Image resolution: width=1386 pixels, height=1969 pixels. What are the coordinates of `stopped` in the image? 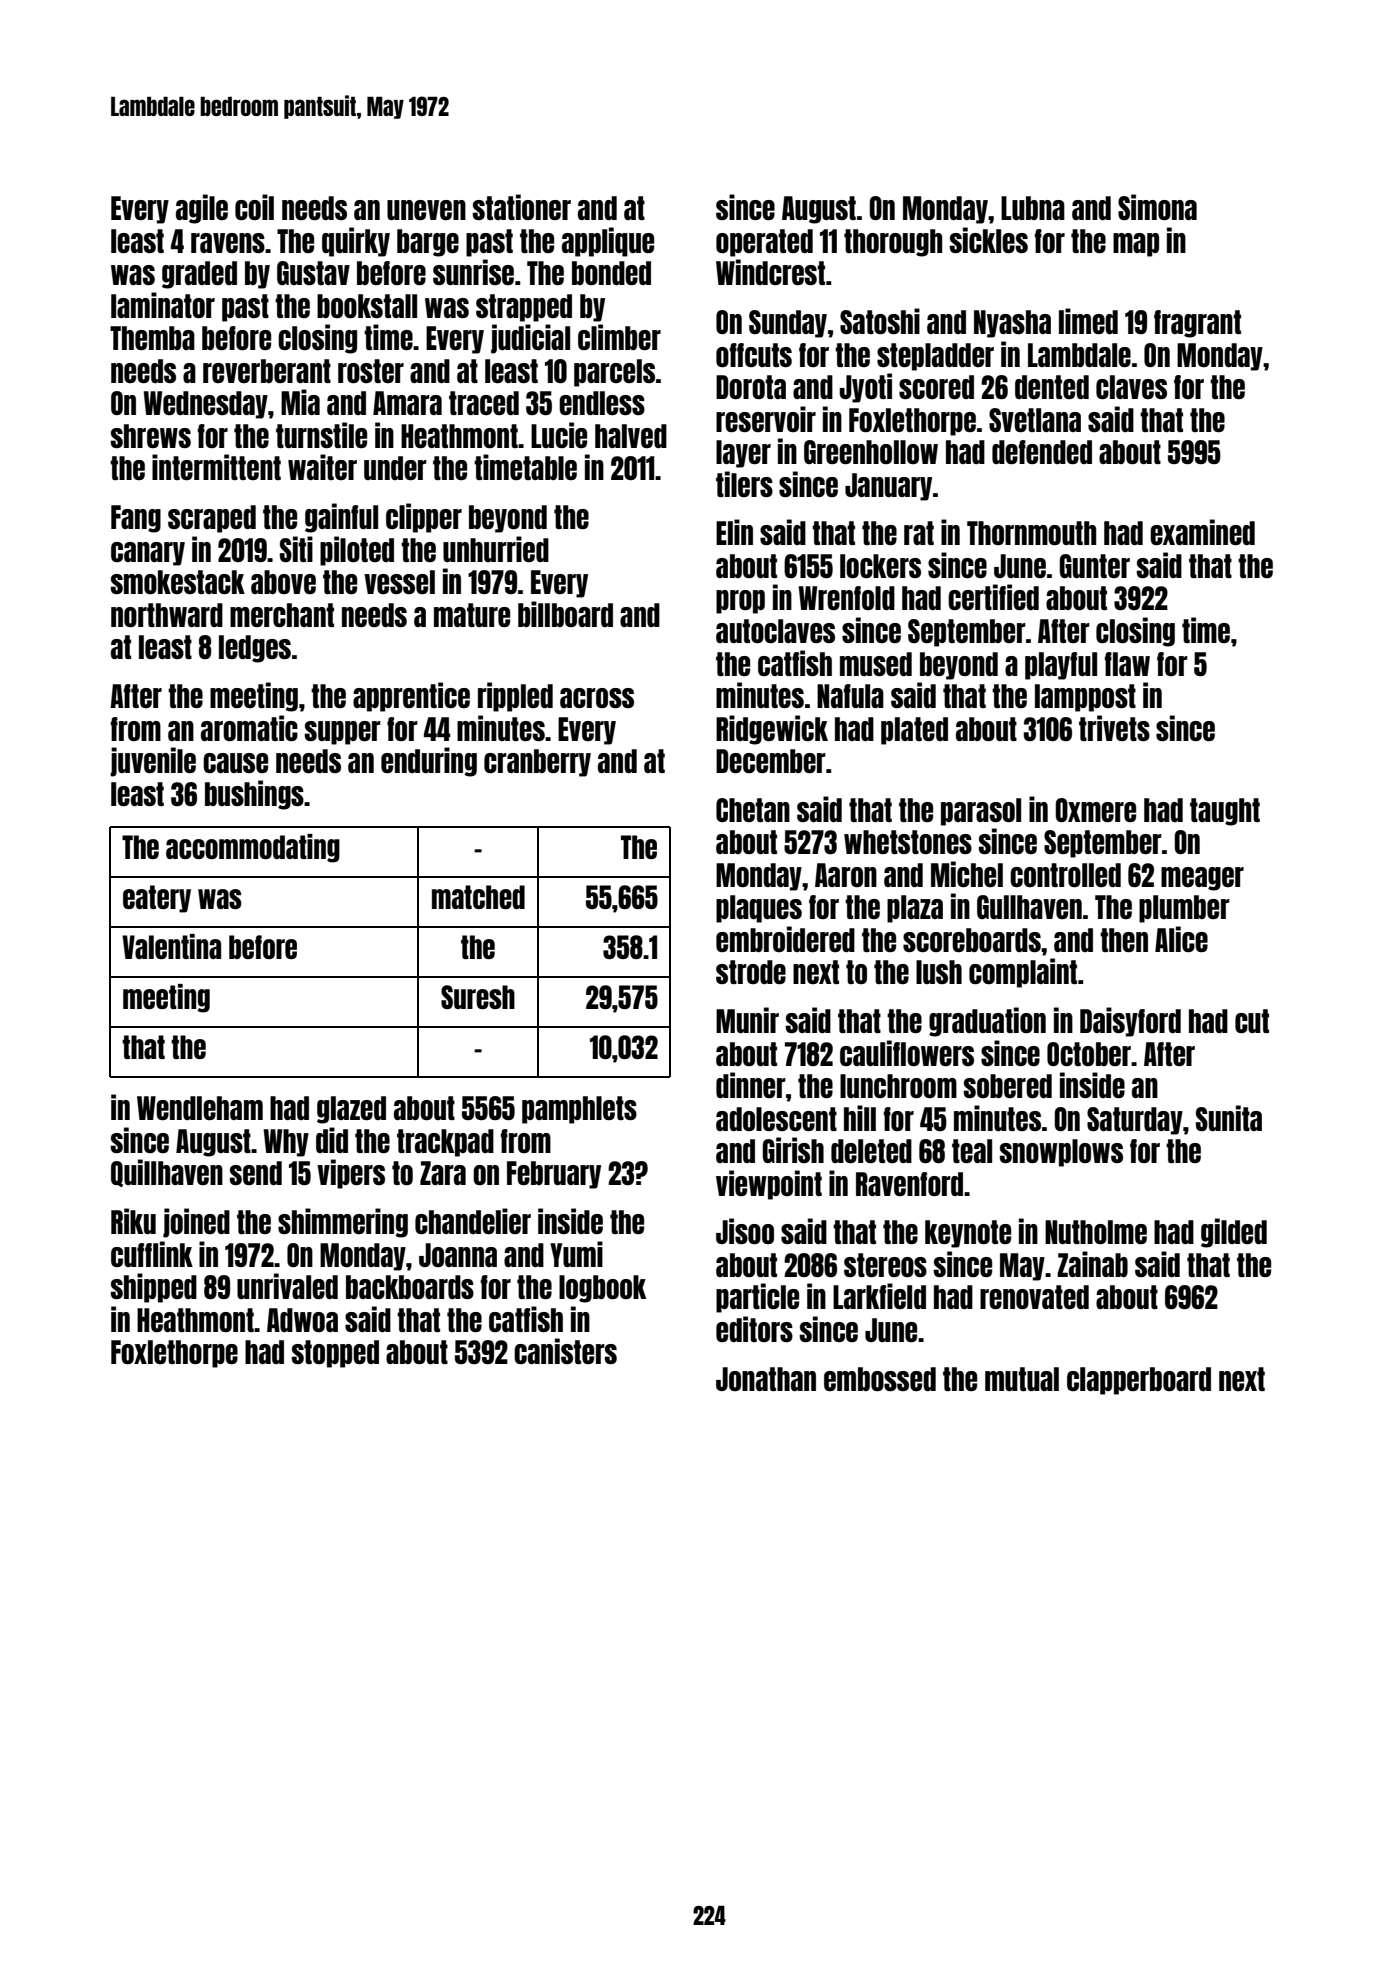 It's located at (335, 1354).
